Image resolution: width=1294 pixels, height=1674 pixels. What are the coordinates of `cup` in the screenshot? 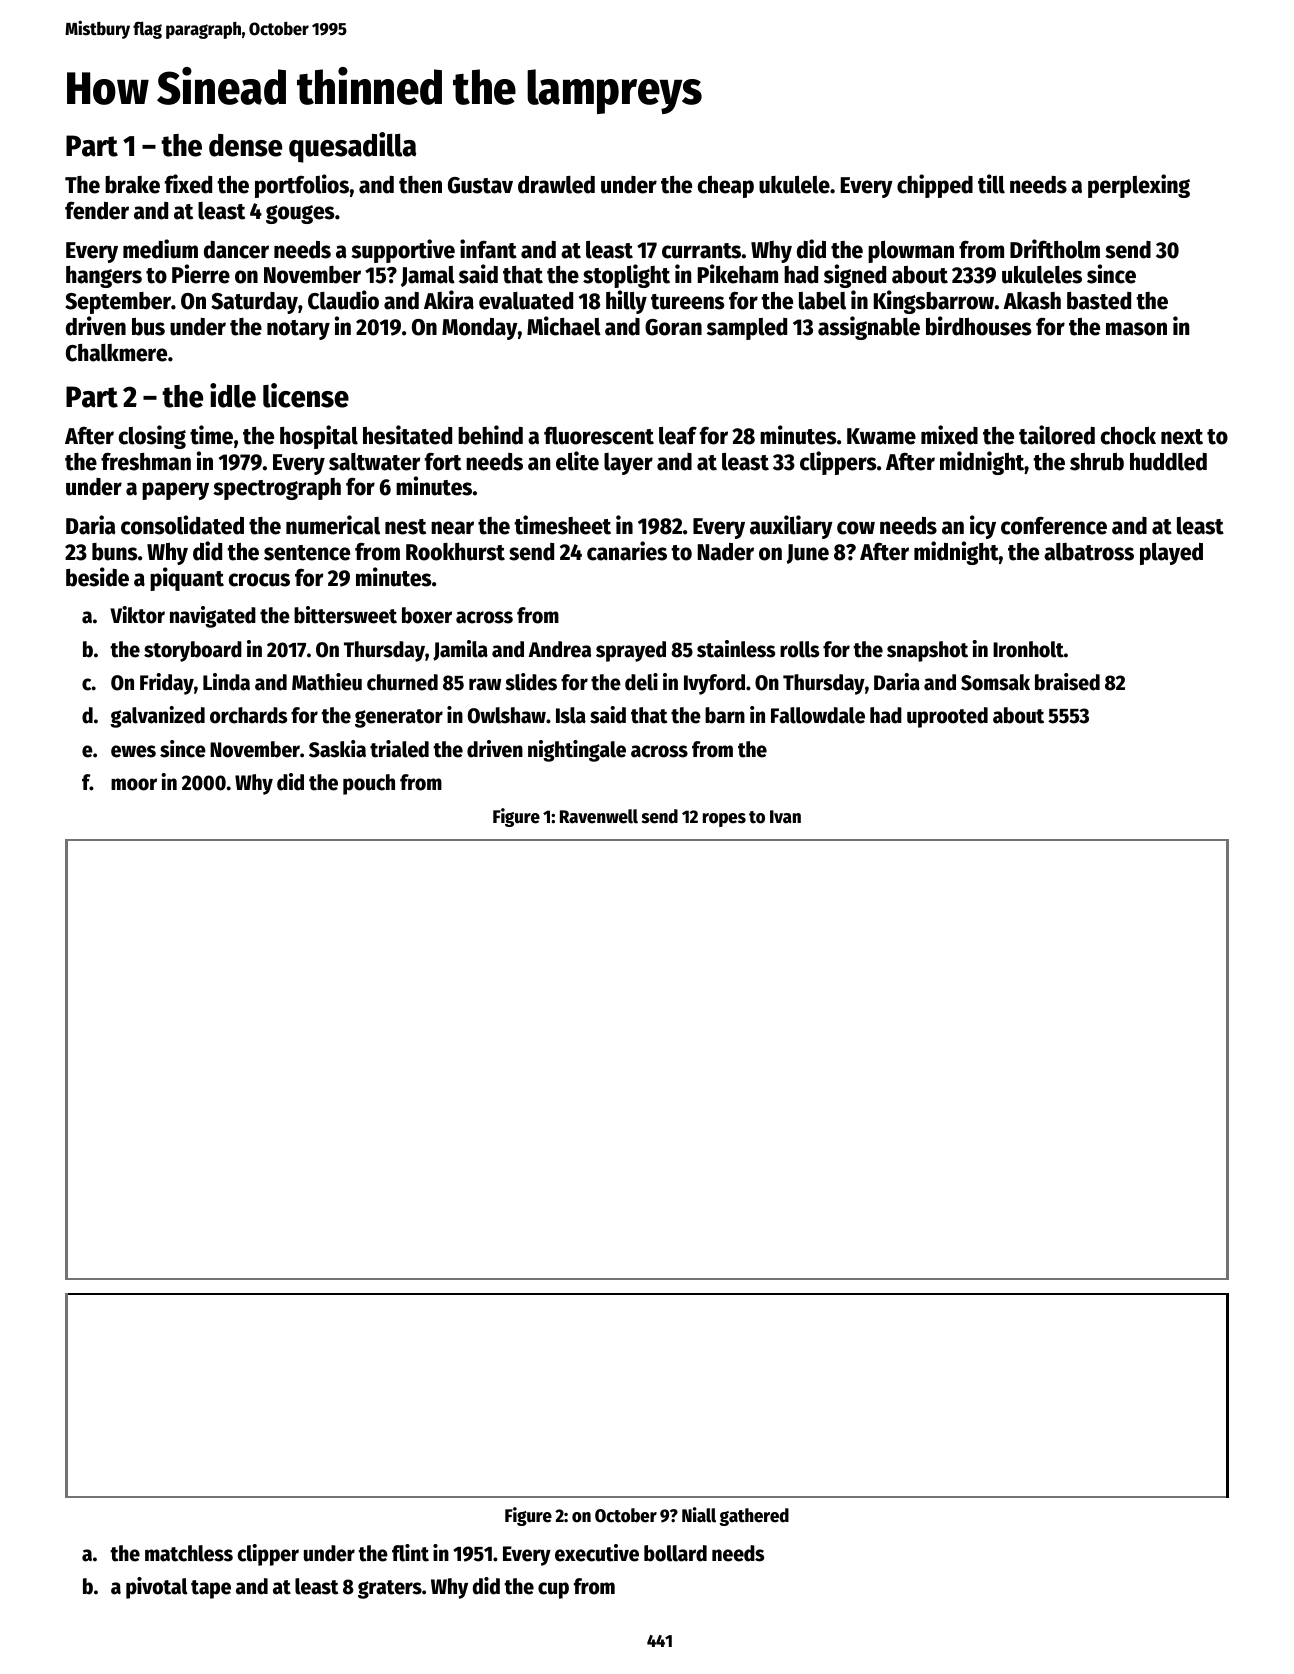 It's located at (553, 1590).
